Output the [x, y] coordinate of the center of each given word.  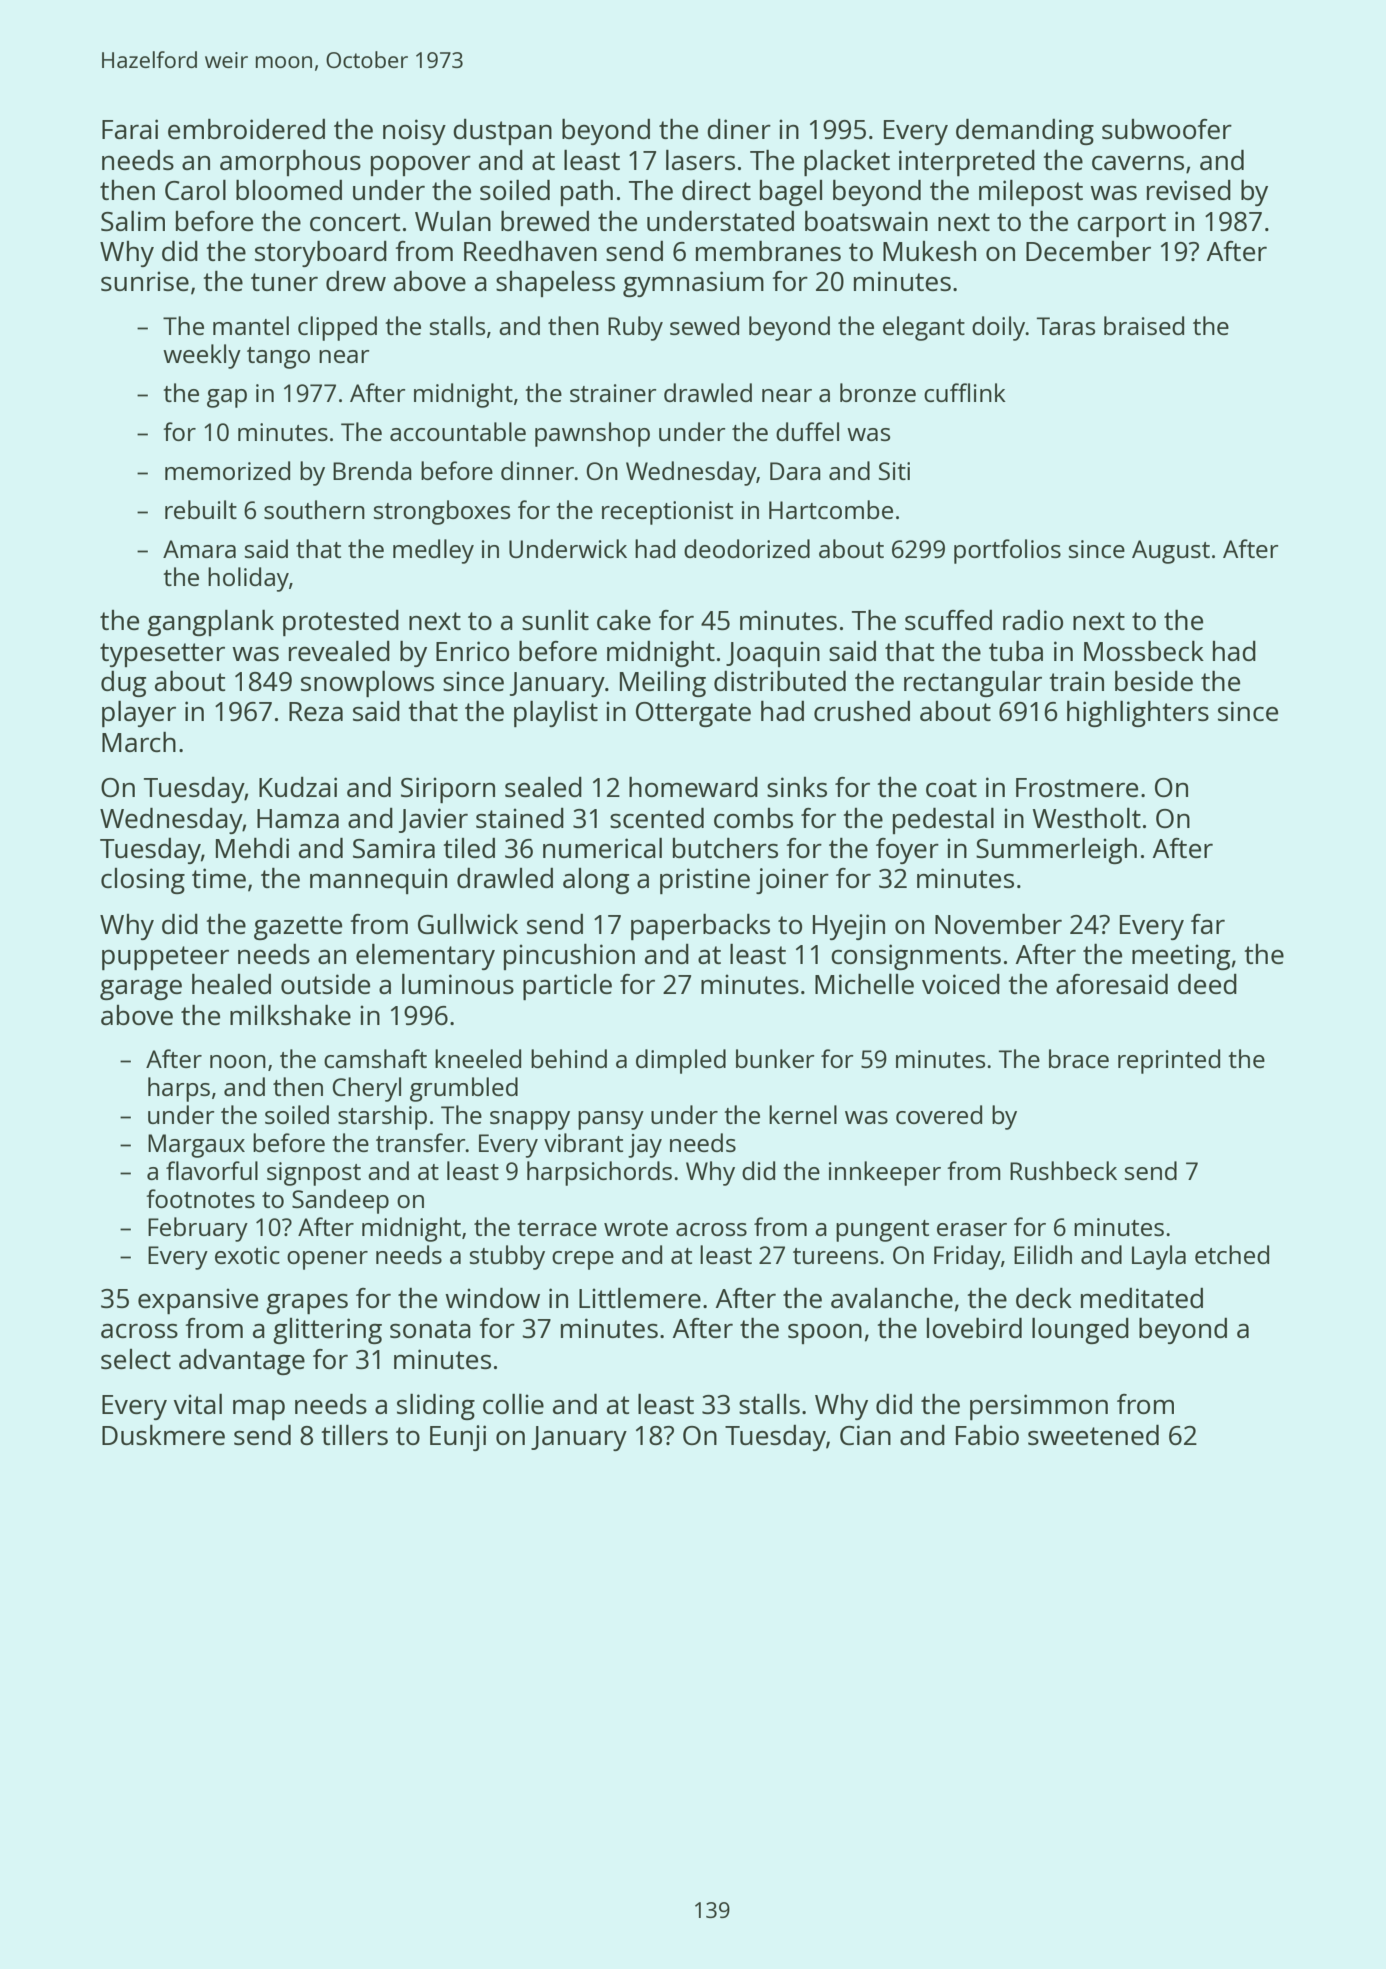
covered [939, 1114]
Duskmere [163, 1435]
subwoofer [1167, 129]
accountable [458, 431]
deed [1207, 984]
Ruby [635, 328]
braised [1144, 325]
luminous [458, 984]
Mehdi [252, 848]
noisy [414, 132]
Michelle [864, 984]
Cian [865, 1435]
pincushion [569, 957]
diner [739, 129]
